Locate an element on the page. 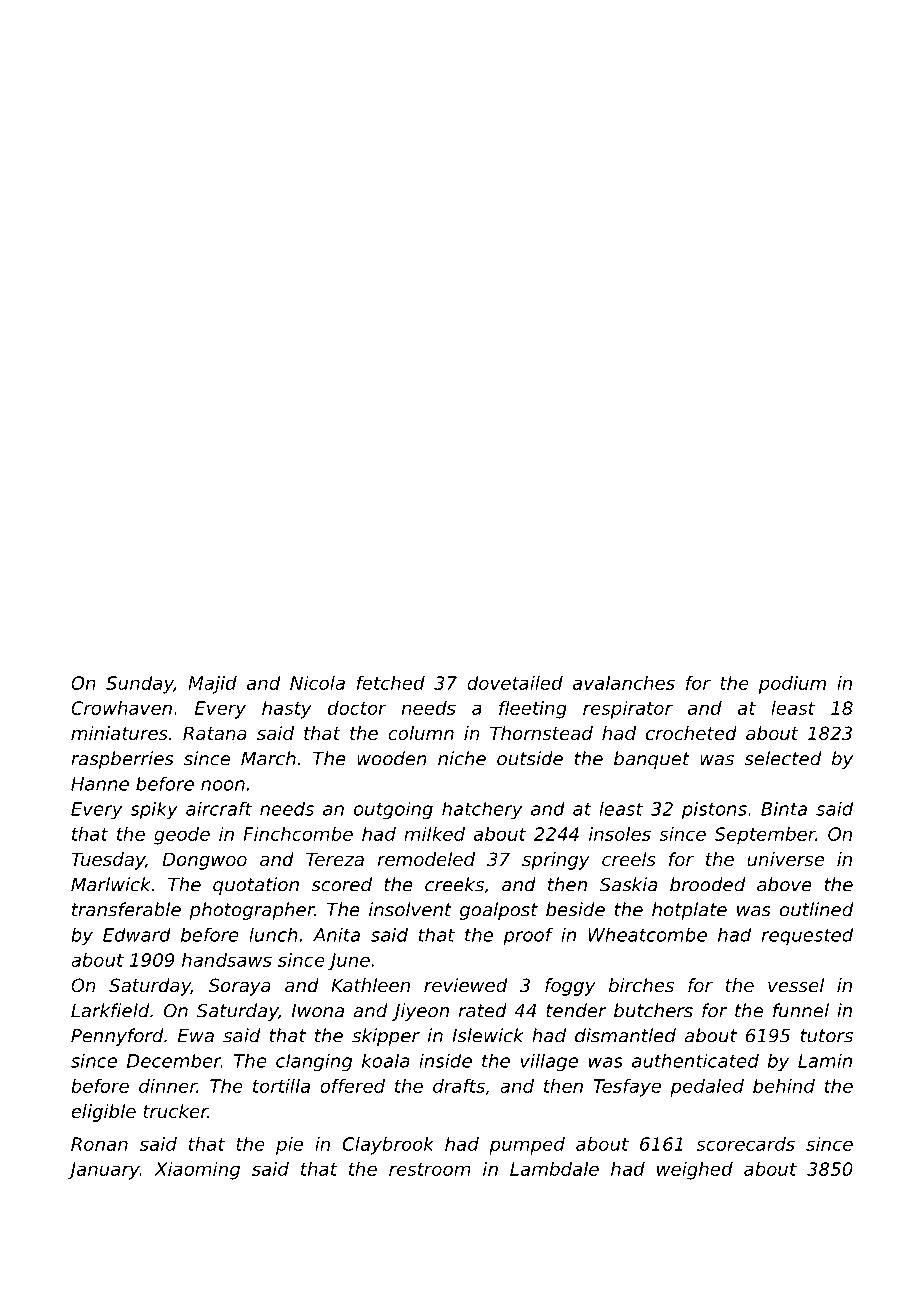 Image resolution: width=924 pixels, height=1308 pixels. Sunday is located at coordinates (140, 685).
